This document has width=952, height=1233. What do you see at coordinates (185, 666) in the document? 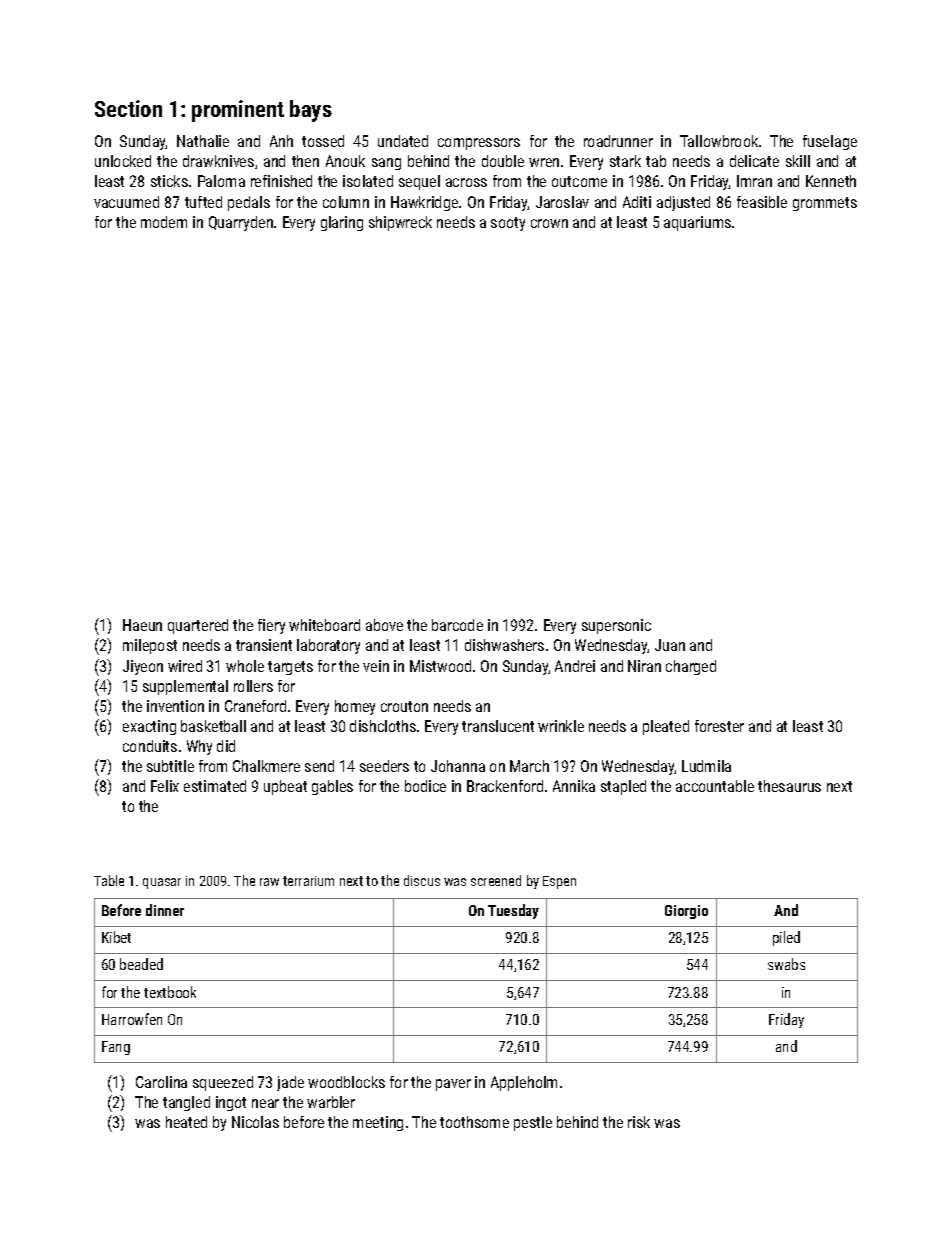
I see `wired` at bounding box center [185, 666].
